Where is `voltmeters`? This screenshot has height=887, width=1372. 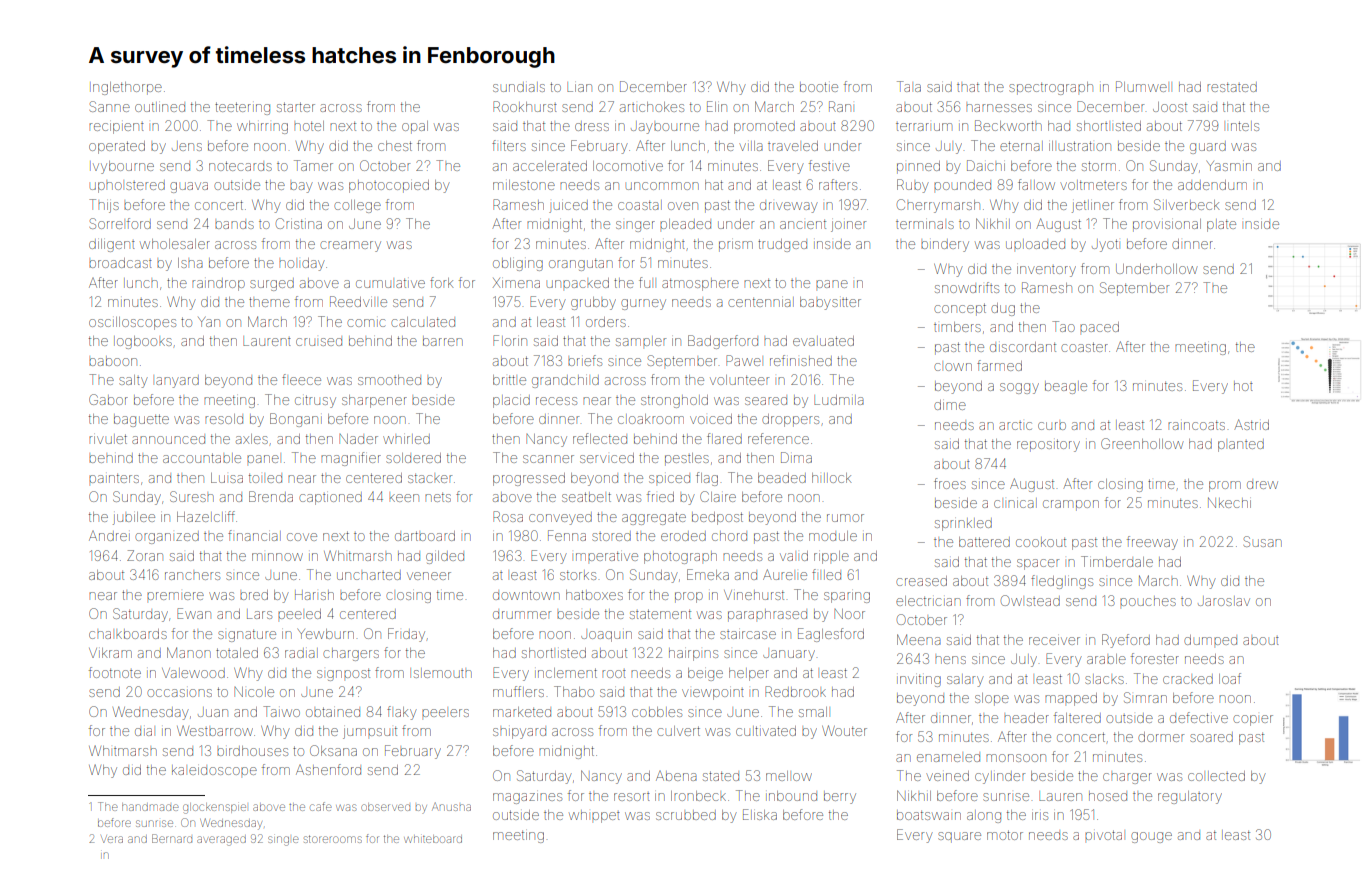
voltmeters is located at coordinates (1093, 185).
